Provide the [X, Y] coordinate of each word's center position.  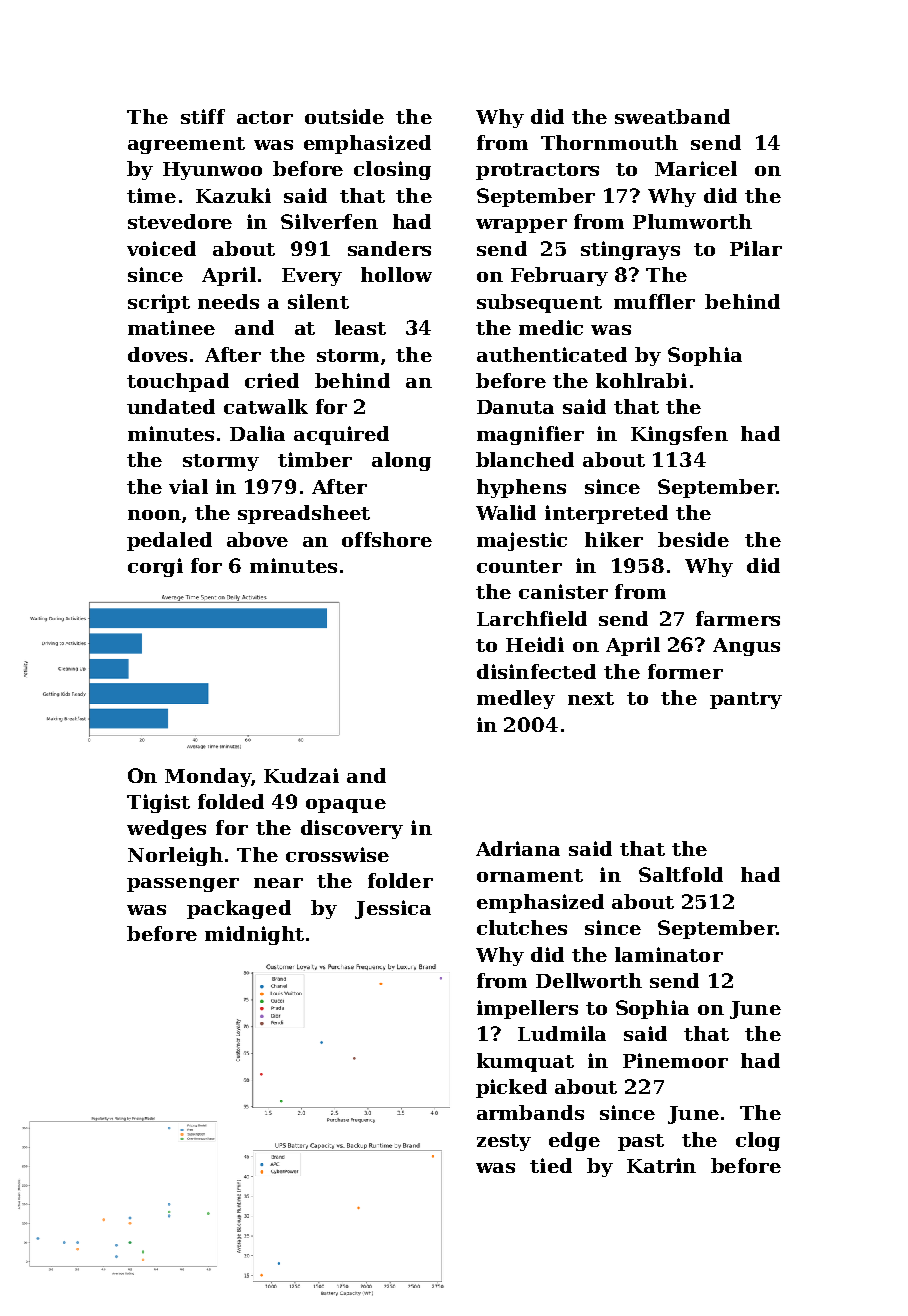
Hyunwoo [212, 171]
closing [392, 170]
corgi [155, 567]
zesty [504, 1142]
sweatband [672, 116]
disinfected [536, 671]
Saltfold [681, 874]
